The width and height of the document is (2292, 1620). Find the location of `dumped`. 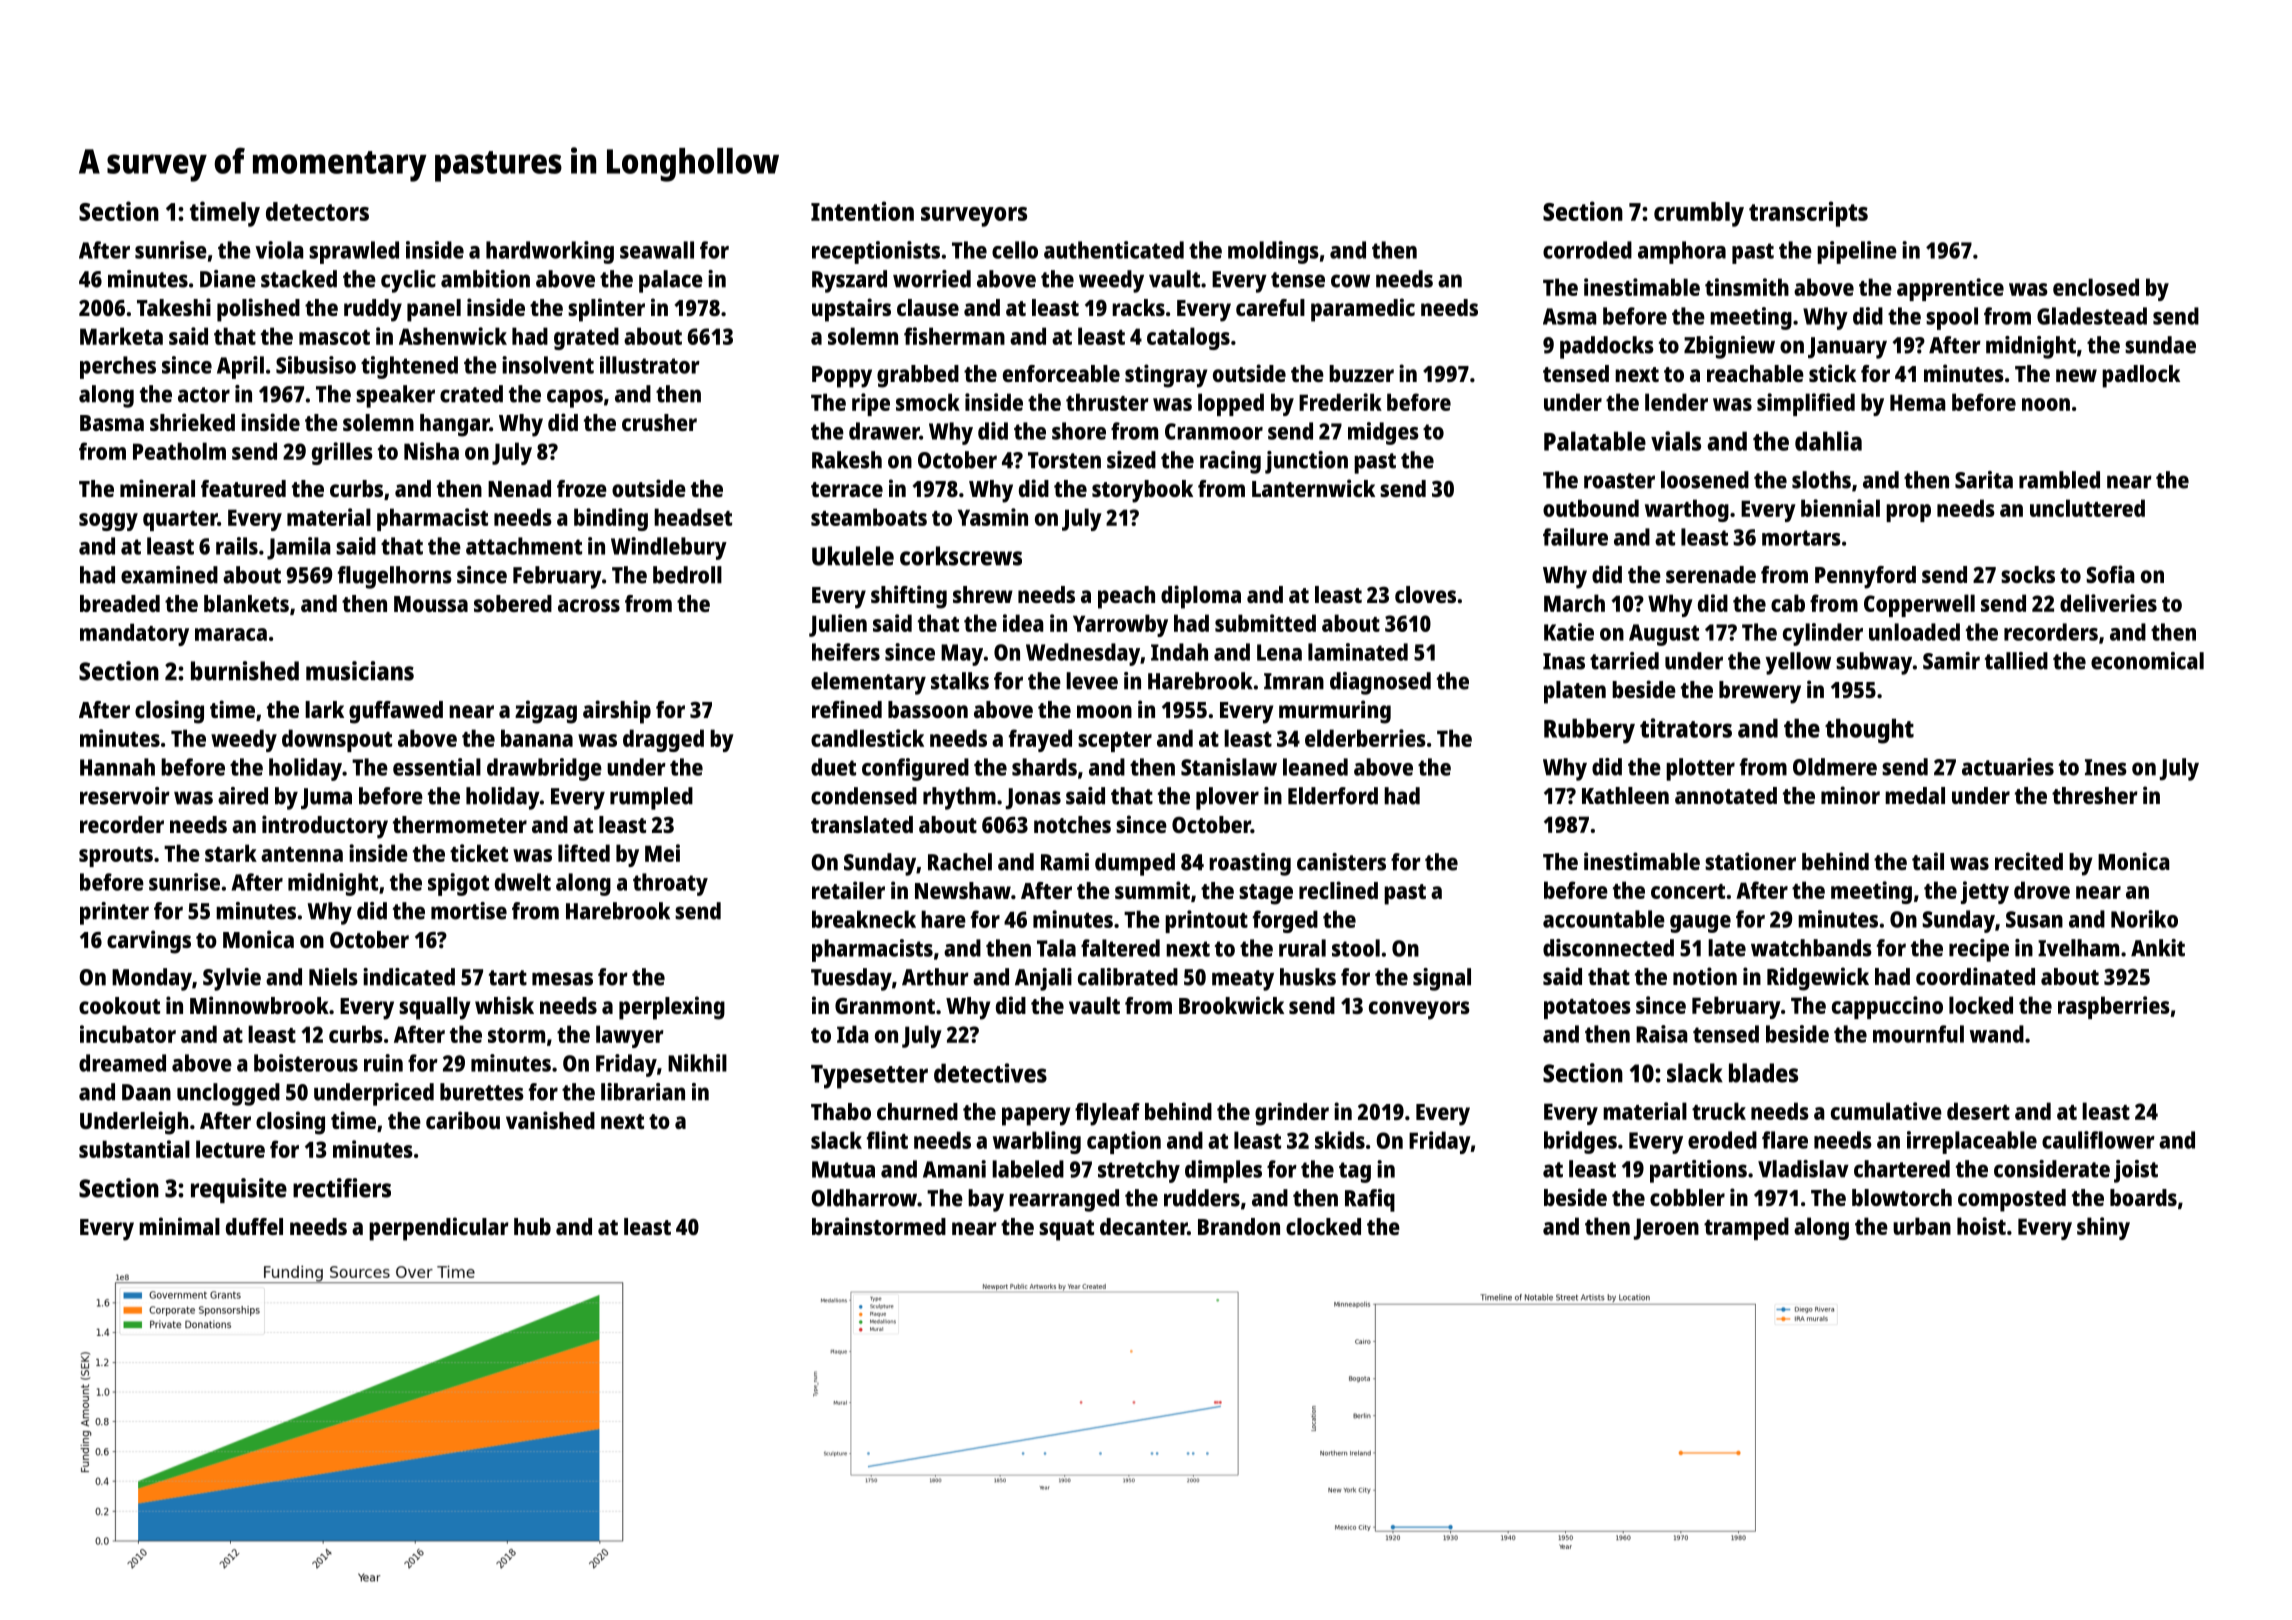

dumped is located at coordinates (1135, 864).
